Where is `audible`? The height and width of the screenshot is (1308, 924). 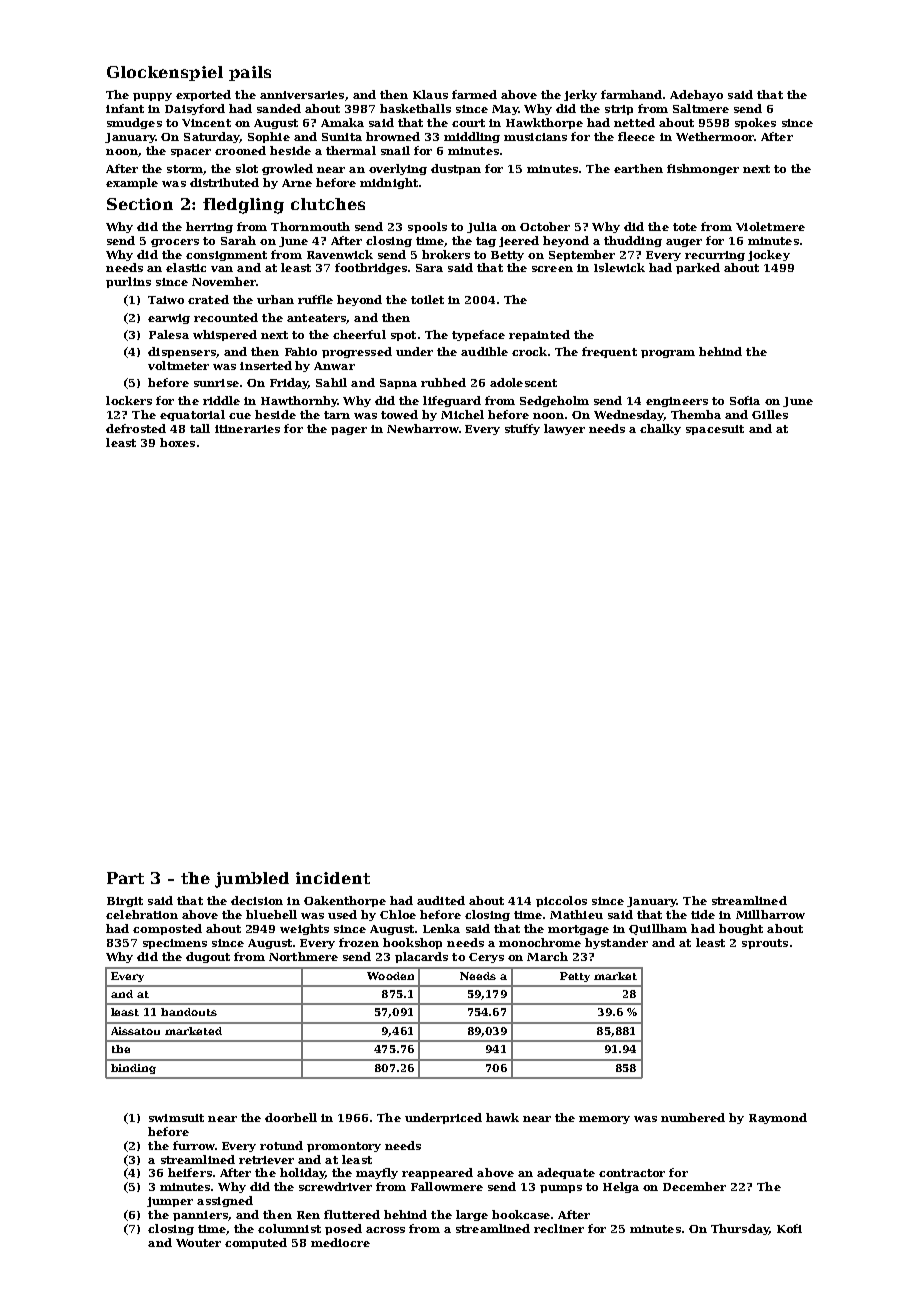 audible is located at coordinates (484, 351).
